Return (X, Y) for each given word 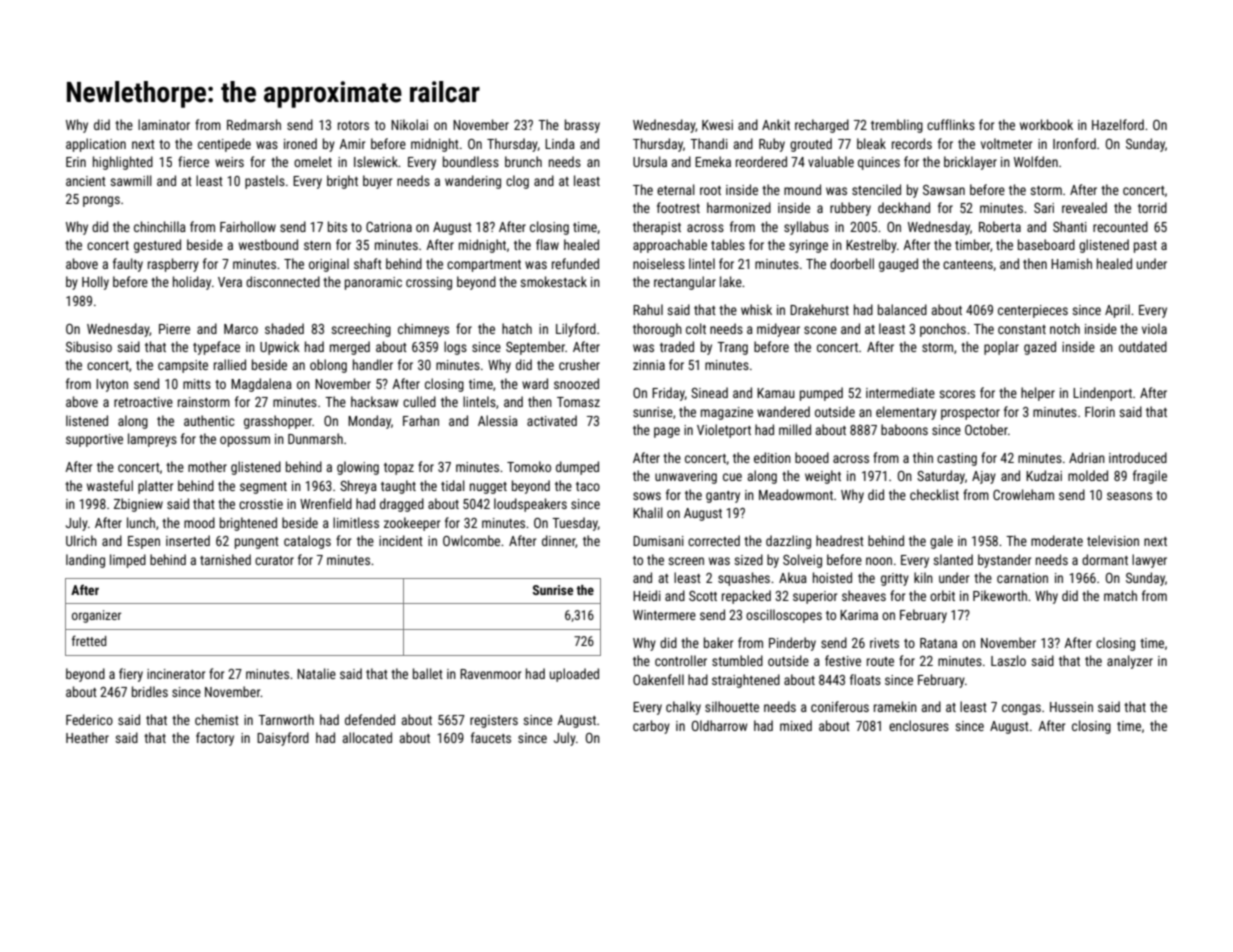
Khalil (648, 512)
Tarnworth (286, 719)
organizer (96, 616)
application (96, 145)
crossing (429, 283)
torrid (1152, 207)
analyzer (1130, 662)
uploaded (574, 675)
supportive (94, 440)
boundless (471, 161)
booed (812, 457)
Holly (95, 283)
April (1117, 311)
